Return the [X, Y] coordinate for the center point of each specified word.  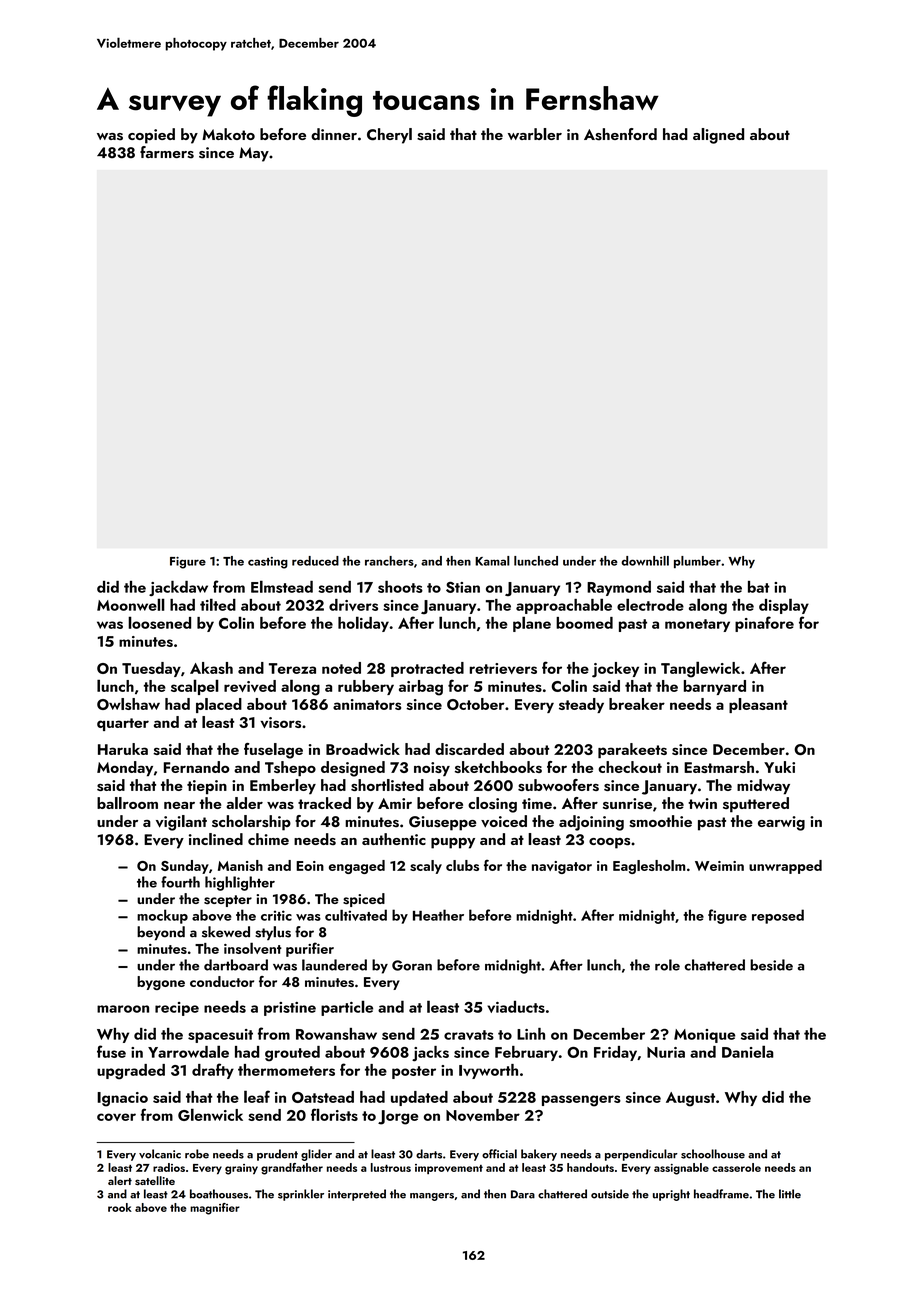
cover [116, 1117]
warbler [535, 134]
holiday [363, 624]
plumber [697, 562]
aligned [718, 136]
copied [151, 136]
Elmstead [282, 586]
